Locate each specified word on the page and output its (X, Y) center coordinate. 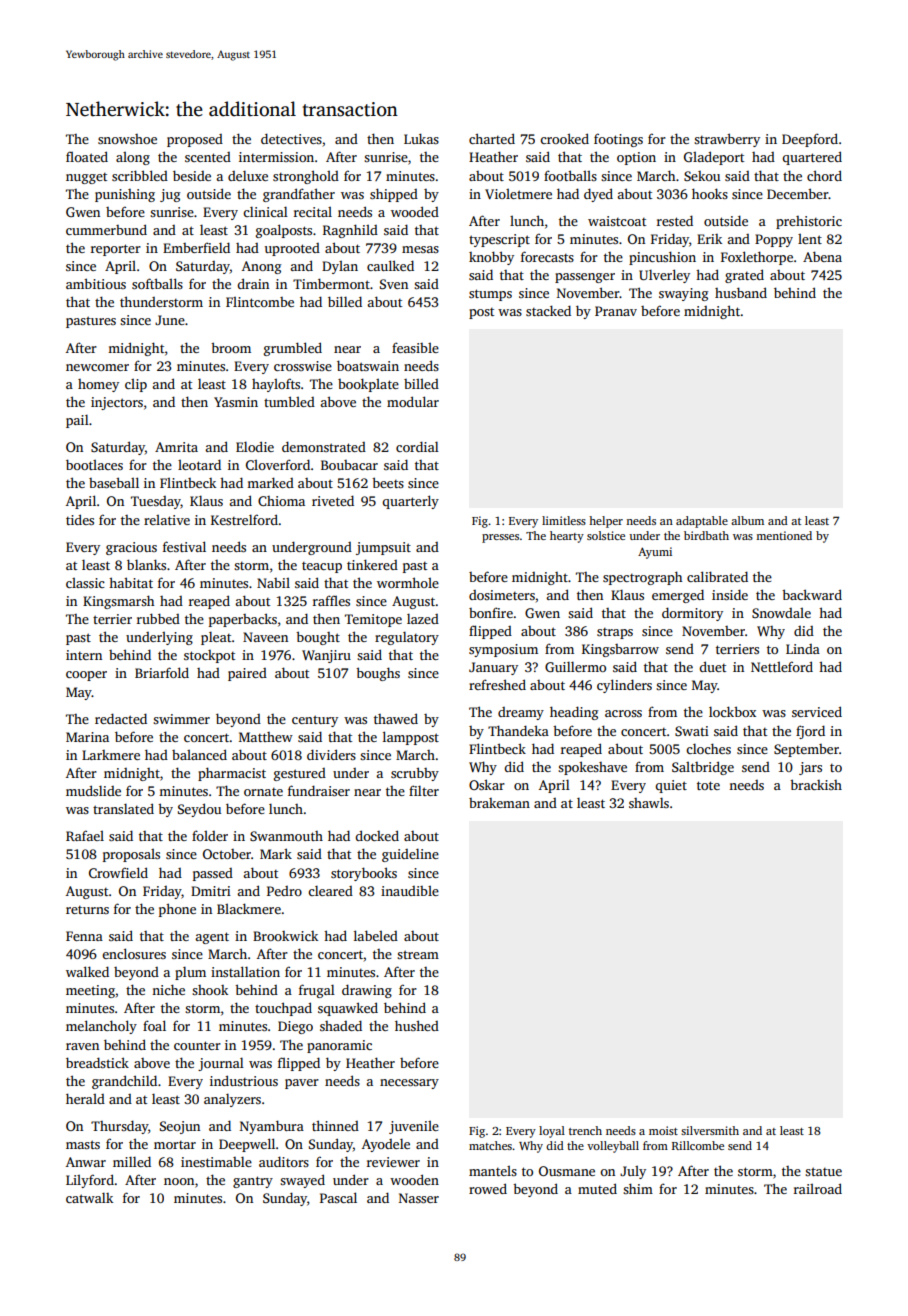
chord (824, 175)
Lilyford (90, 1181)
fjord (810, 732)
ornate (263, 792)
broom (231, 347)
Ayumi (655, 553)
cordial (417, 446)
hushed (417, 1025)
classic (85, 583)
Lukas (421, 138)
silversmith (710, 1130)
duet (712, 666)
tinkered (372, 564)
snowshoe (127, 139)
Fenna (84, 936)
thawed (396, 718)
